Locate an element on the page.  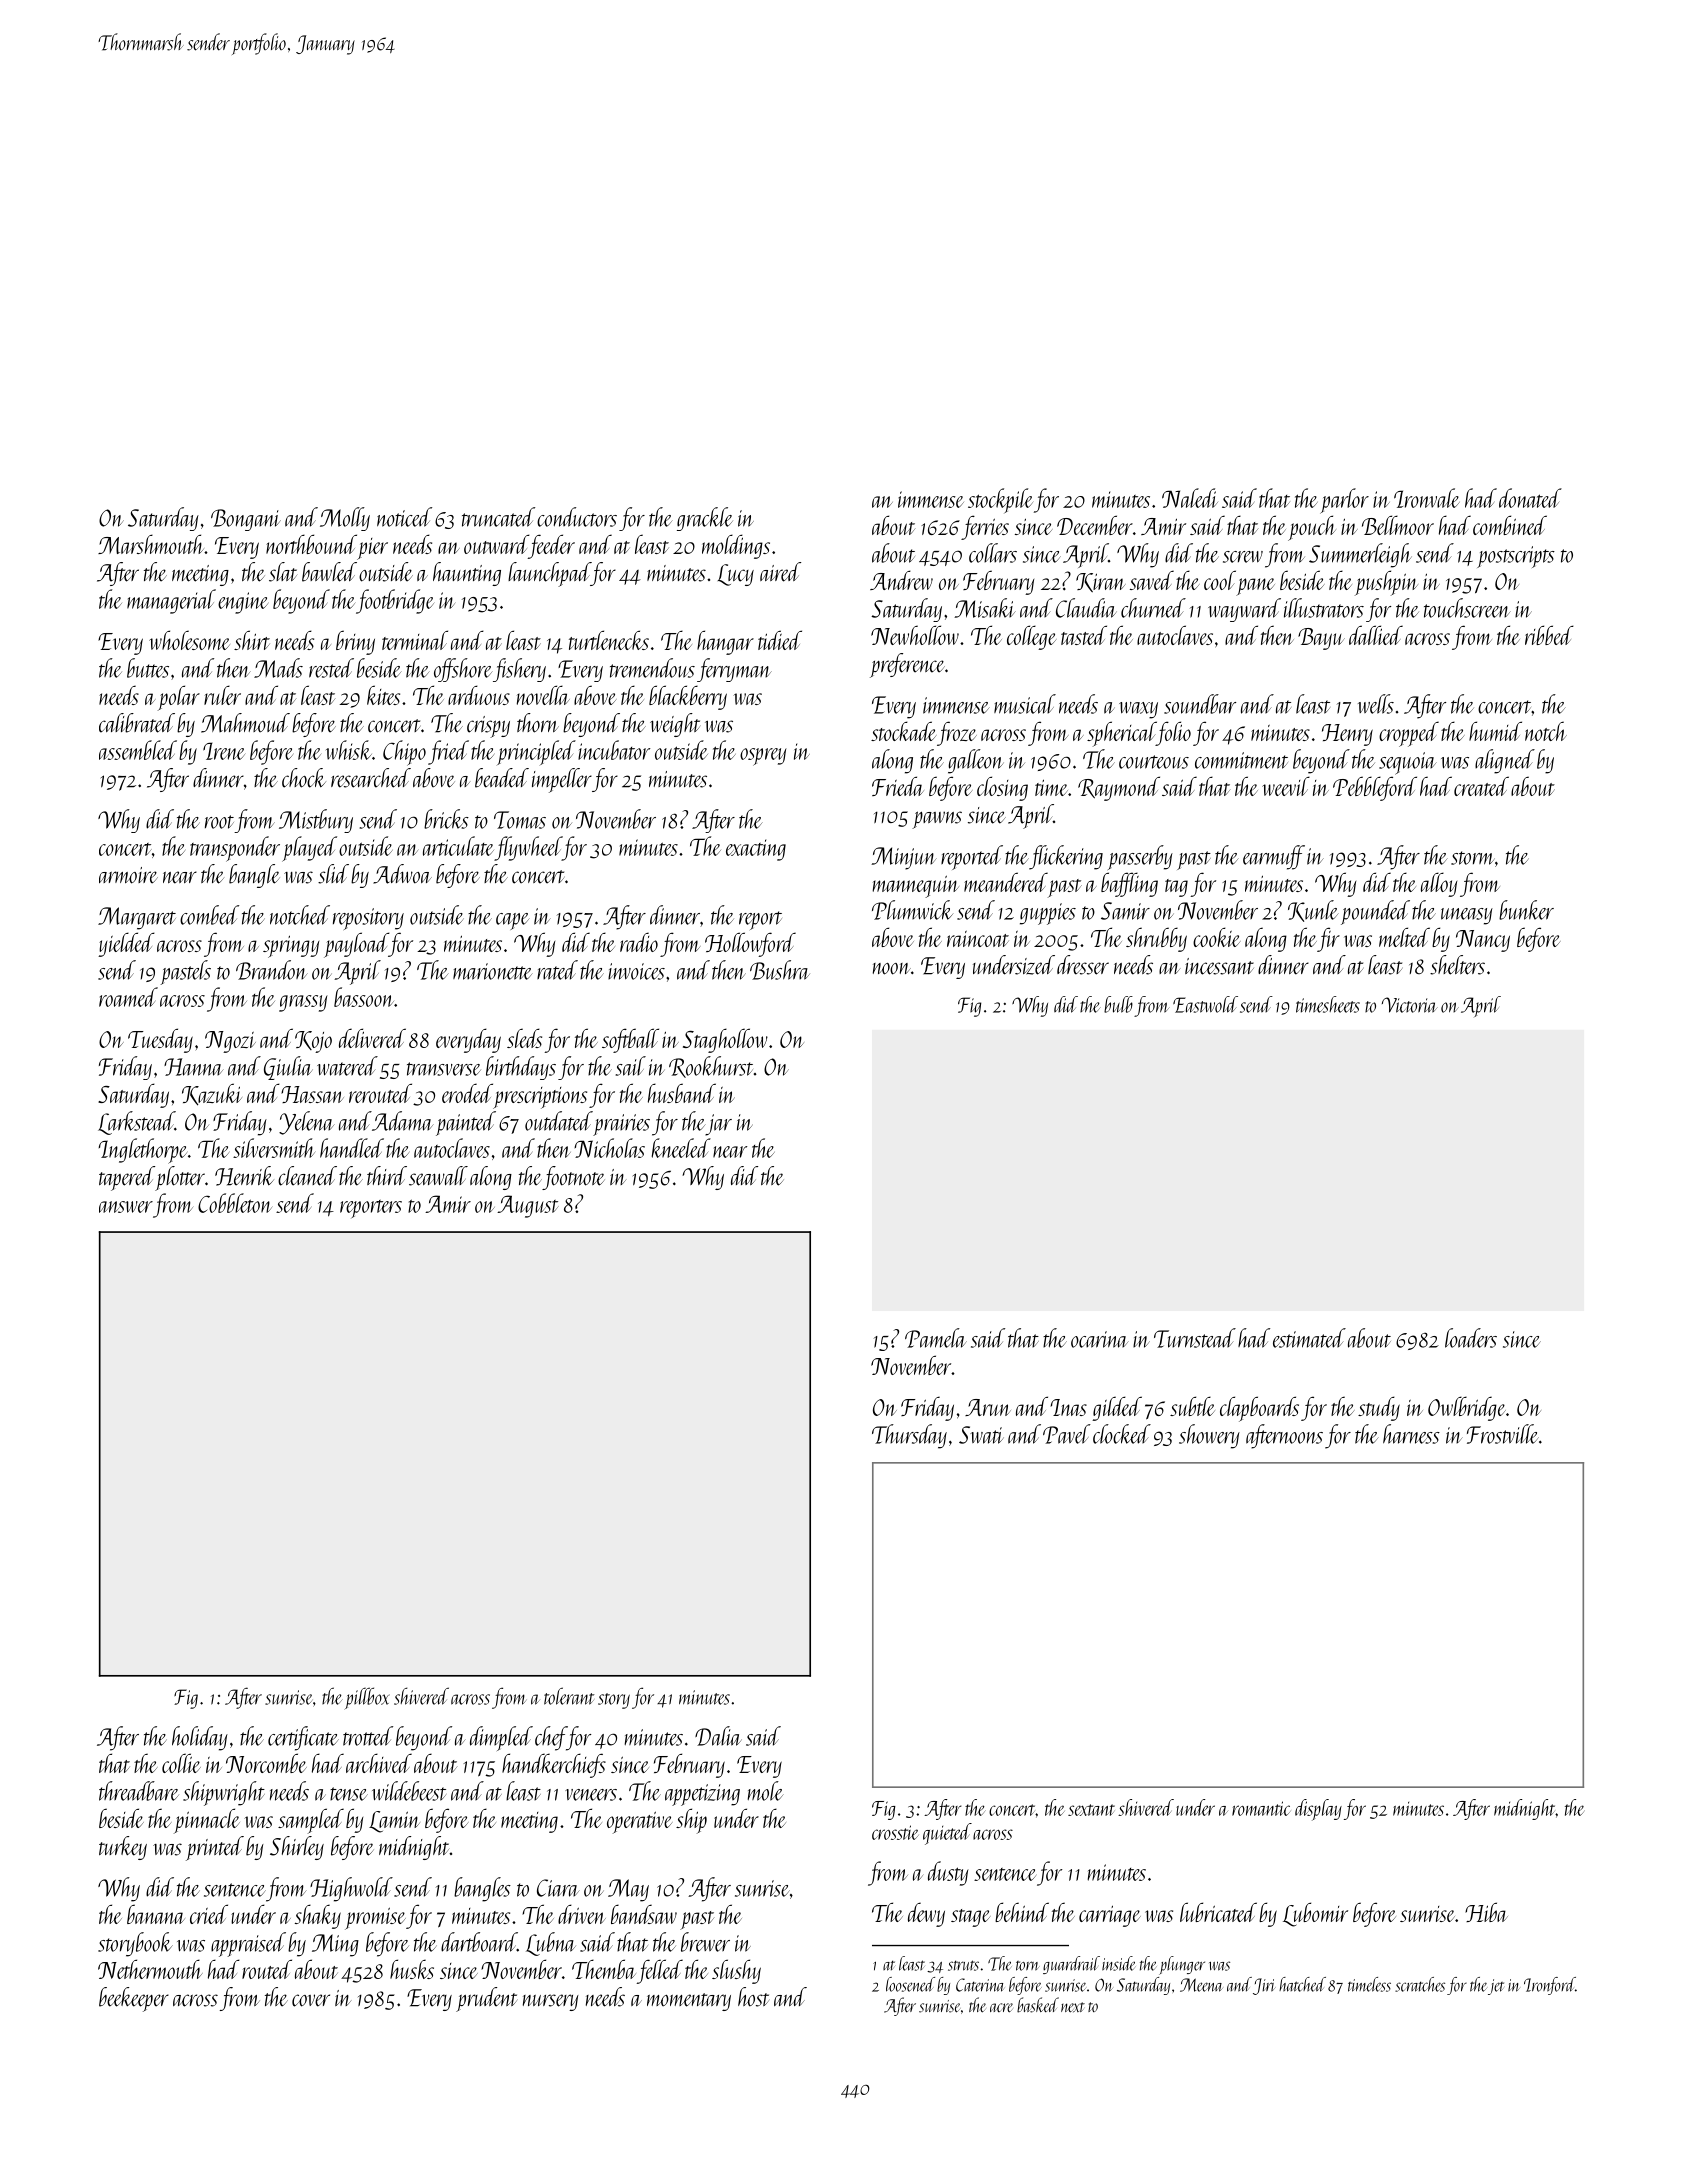
Thursday is located at coordinates (909, 1436).
